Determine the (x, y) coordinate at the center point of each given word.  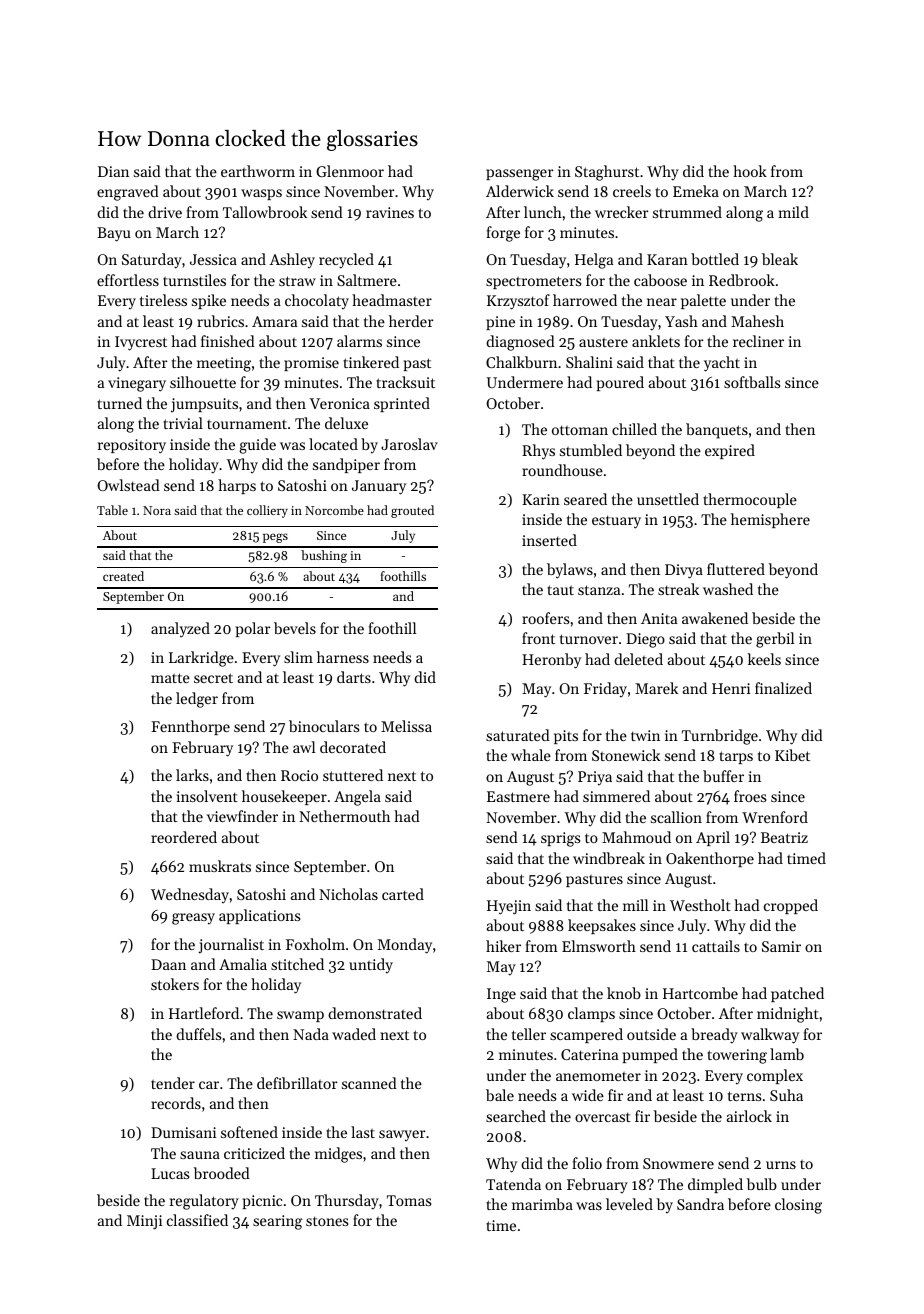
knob (624, 993)
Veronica (339, 403)
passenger (520, 175)
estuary (616, 522)
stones (327, 1221)
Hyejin (509, 907)
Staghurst (607, 173)
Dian (113, 171)
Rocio (299, 775)
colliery (267, 511)
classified (197, 1220)
